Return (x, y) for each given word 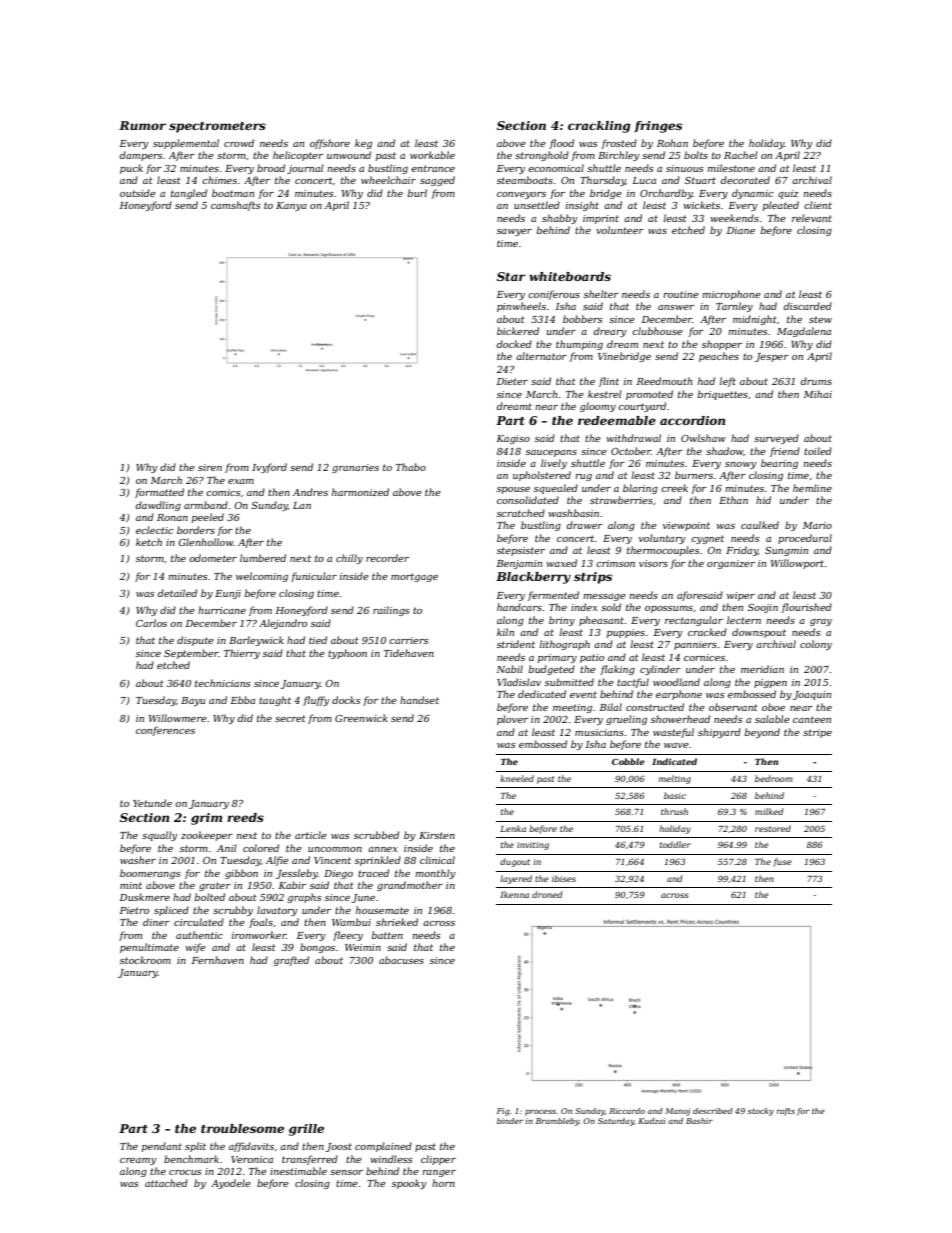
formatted (159, 493)
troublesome (242, 1128)
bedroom (774, 778)
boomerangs (150, 874)
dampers (141, 156)
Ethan (733, 500)
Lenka (513, 828)
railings (391, 611)
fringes (658, 127)
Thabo (411, 467)
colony (816, 645)
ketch (149, 542)
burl (417, 193)
